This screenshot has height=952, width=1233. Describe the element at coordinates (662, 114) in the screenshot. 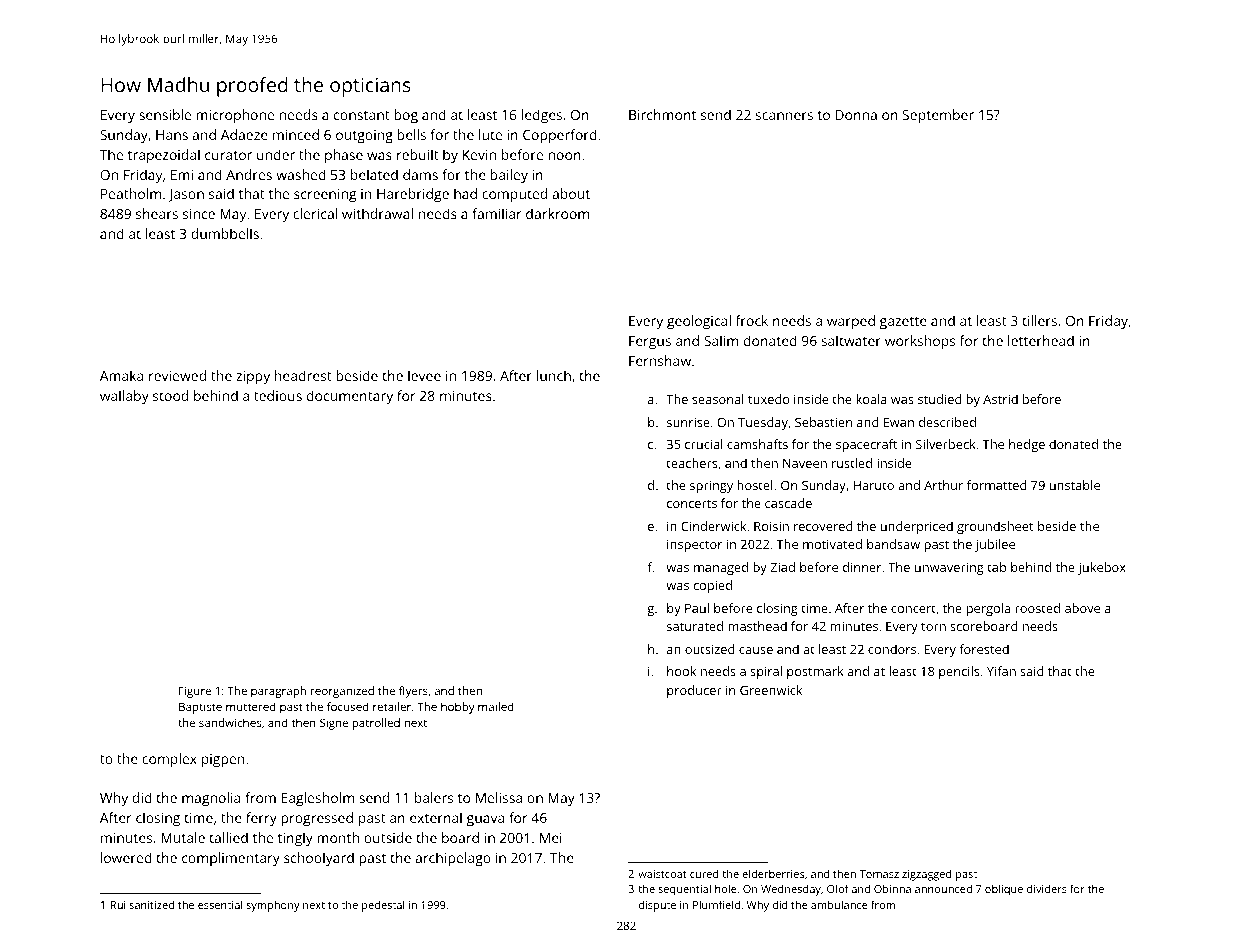

I see `Birchmont` at that location.
